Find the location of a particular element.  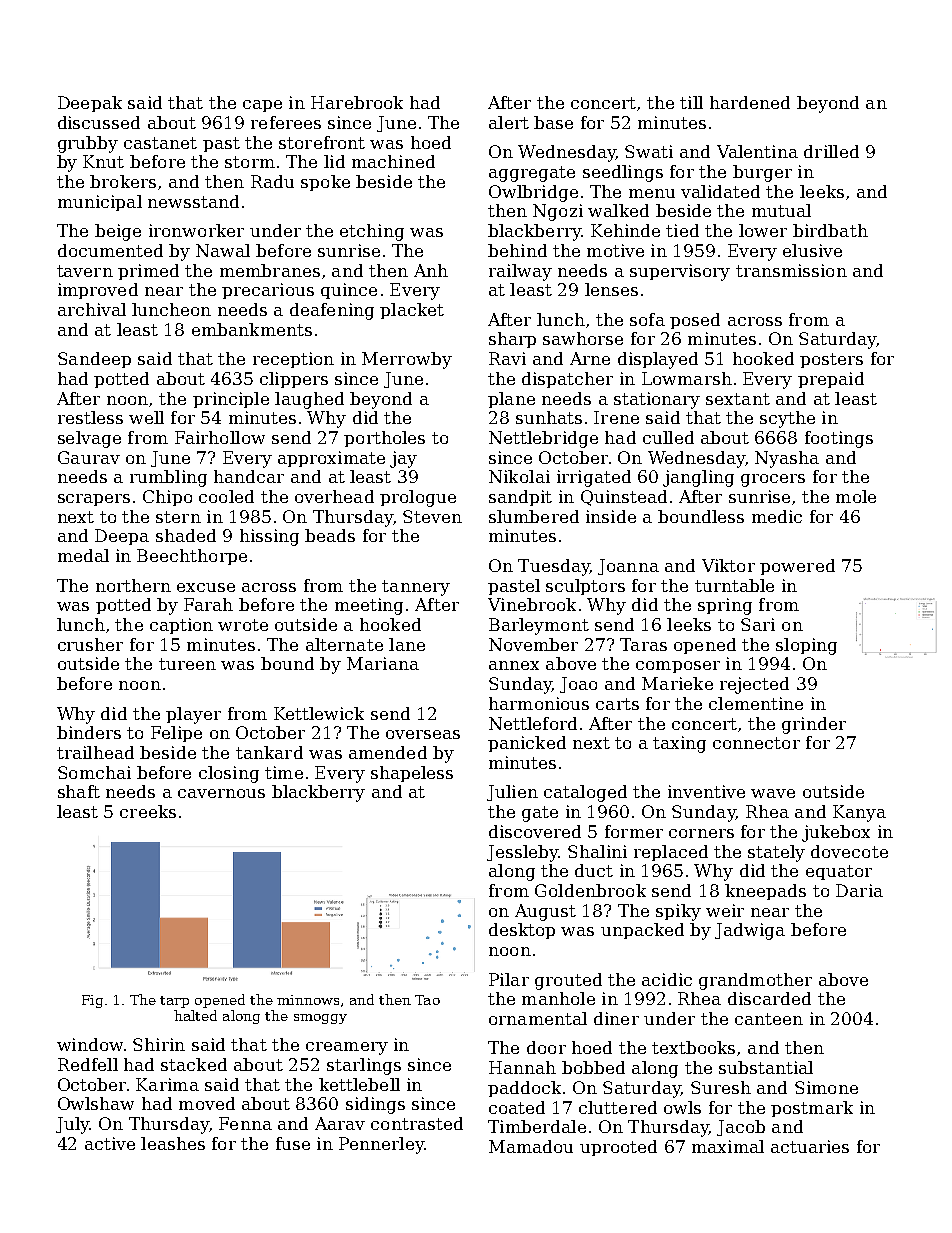

Tao is located at coordinates (427, 1000).
